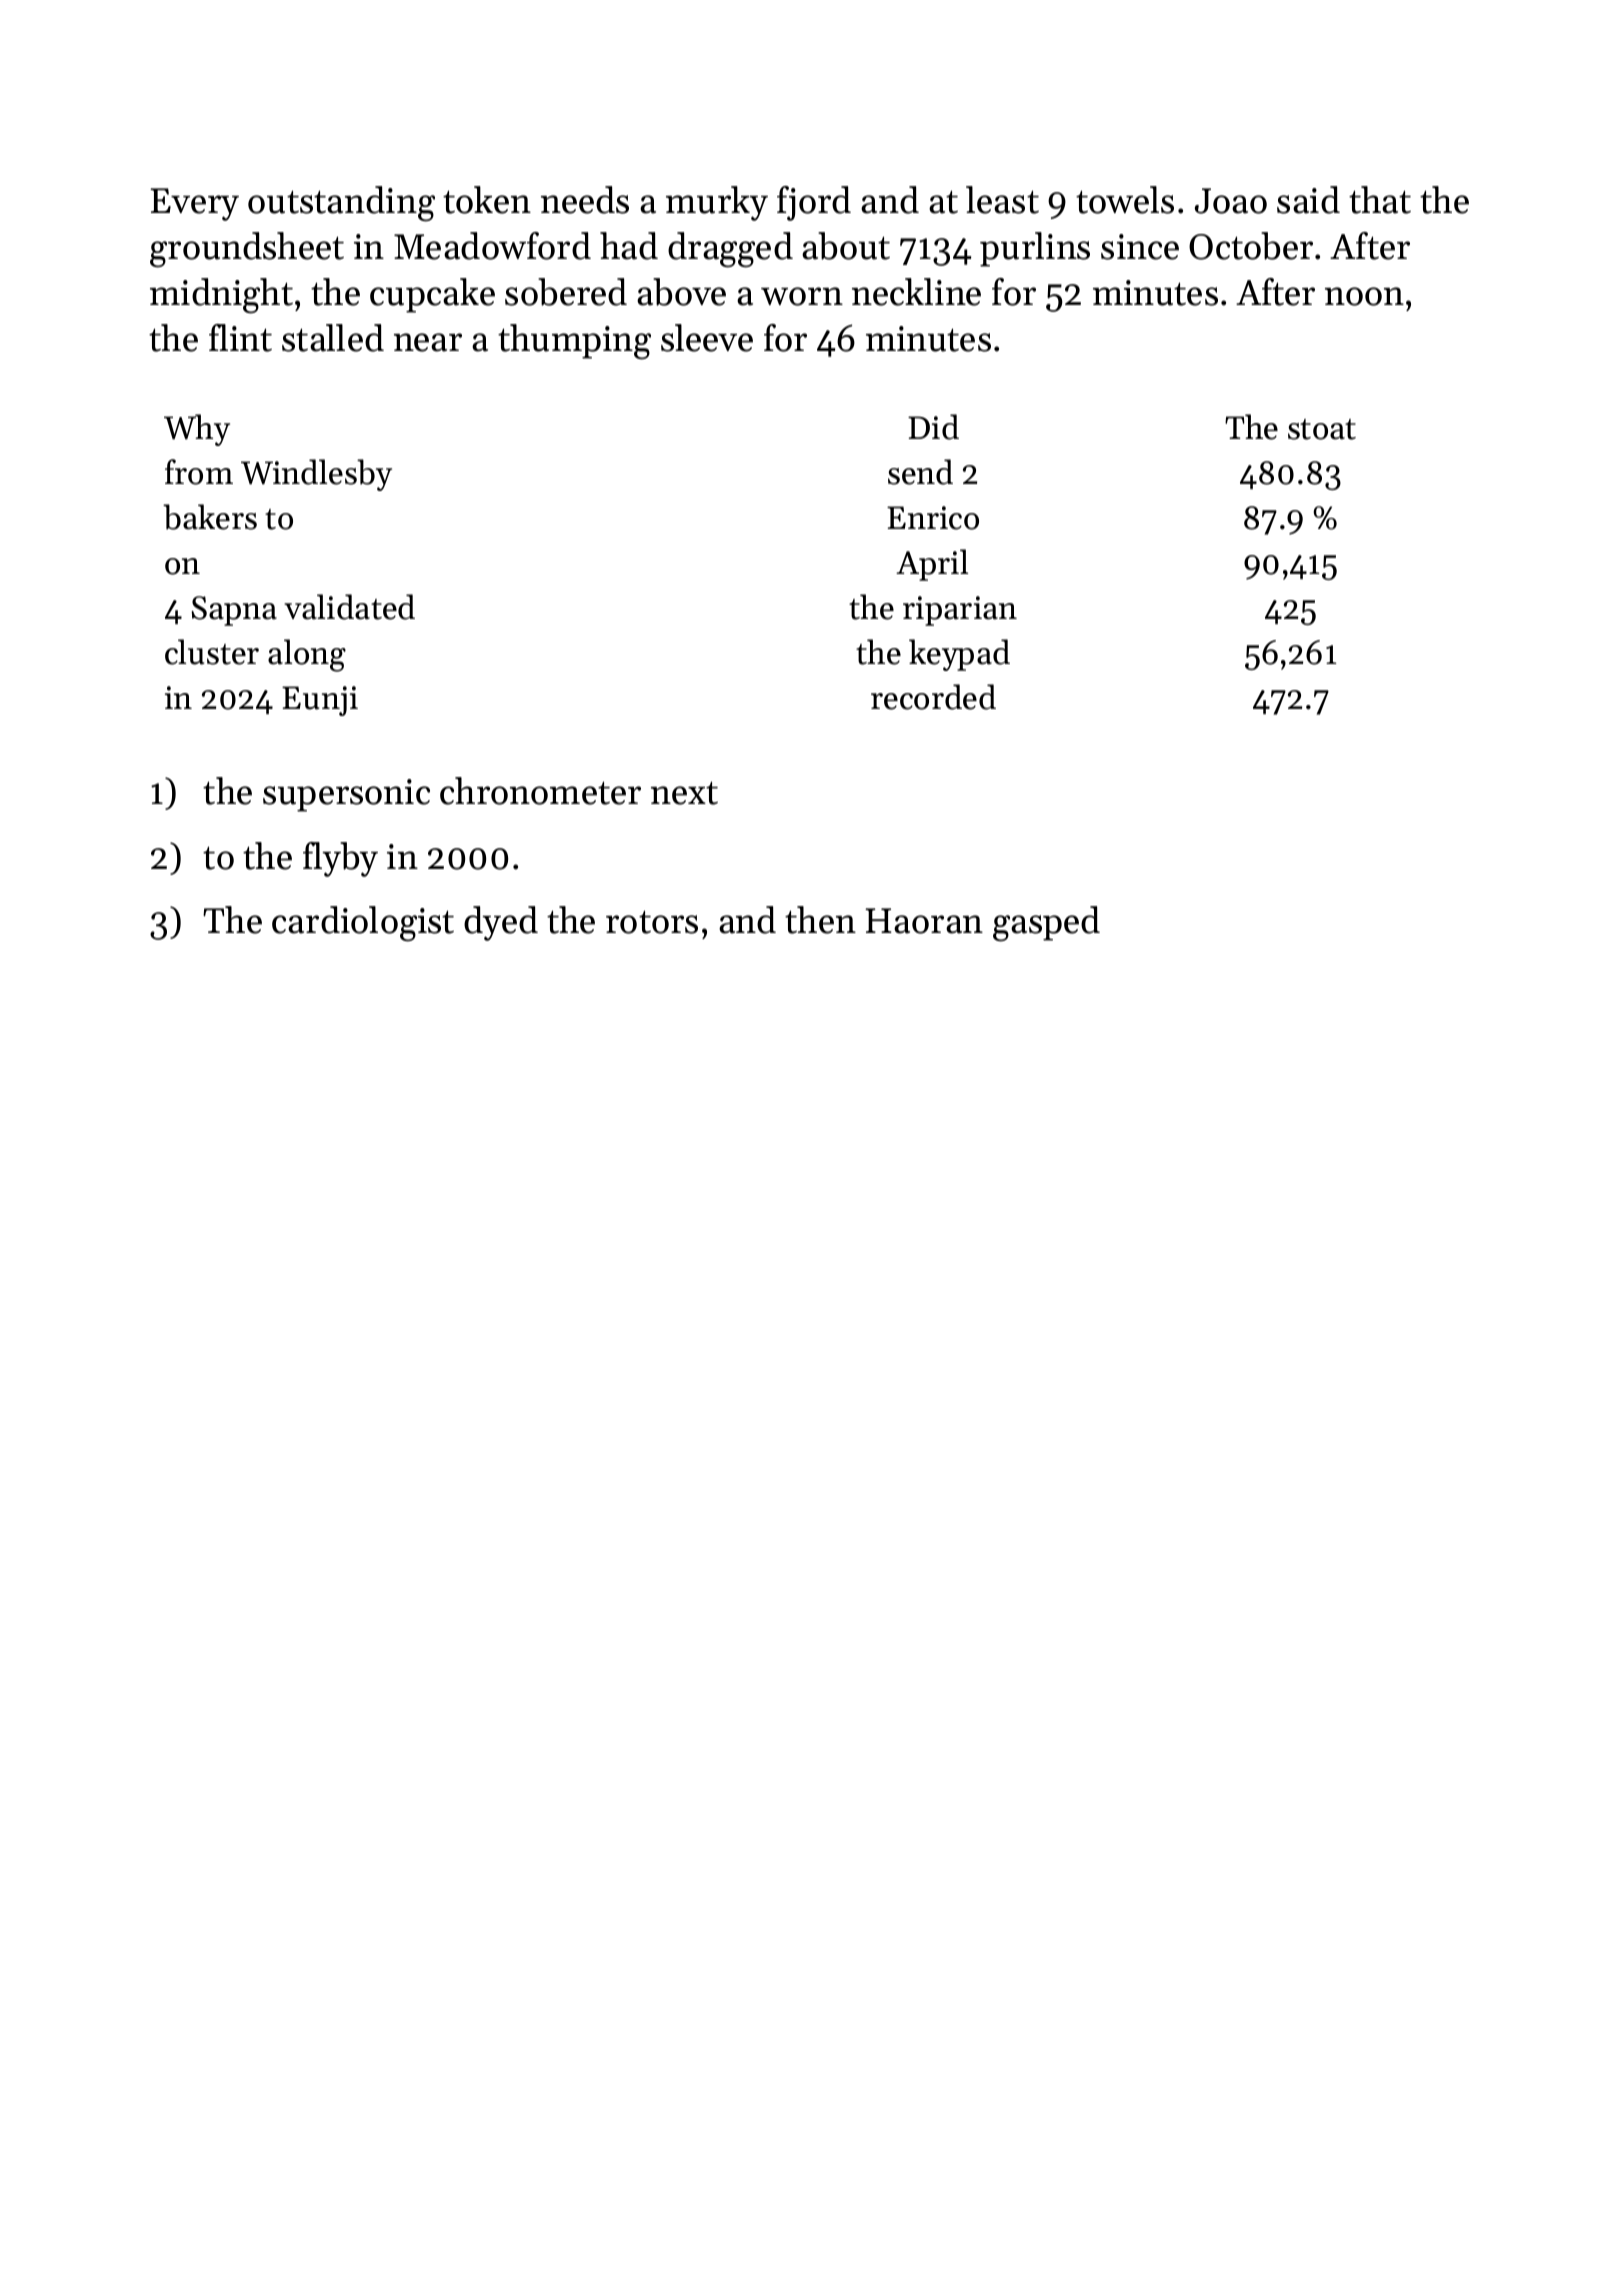 The height and width of the page is (2292, 1620). Describe the element at coordinates (959, 655) in the page. I see `keypad` at that location.
